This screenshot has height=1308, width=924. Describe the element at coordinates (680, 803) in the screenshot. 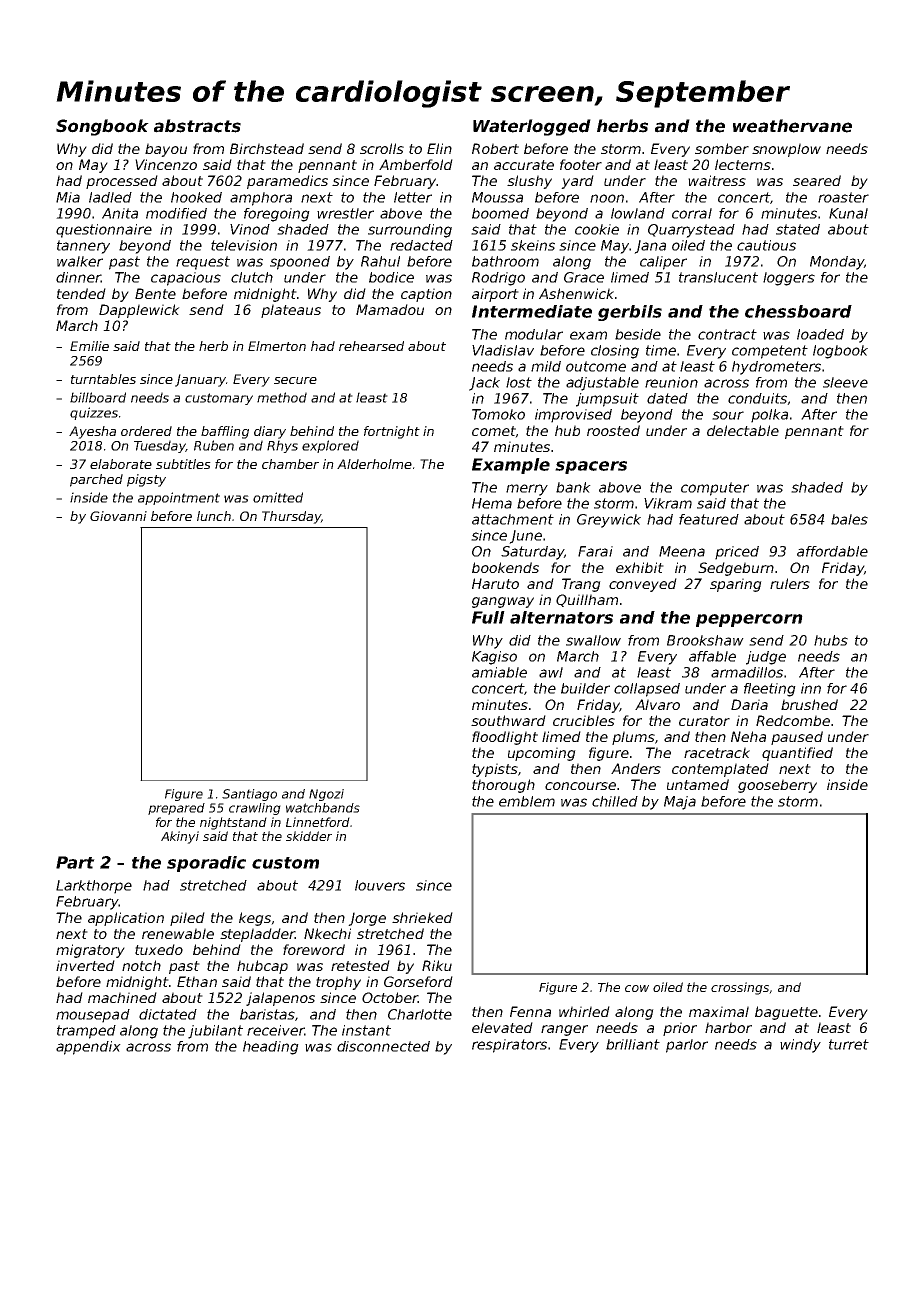

I see `Maja` at that location.
